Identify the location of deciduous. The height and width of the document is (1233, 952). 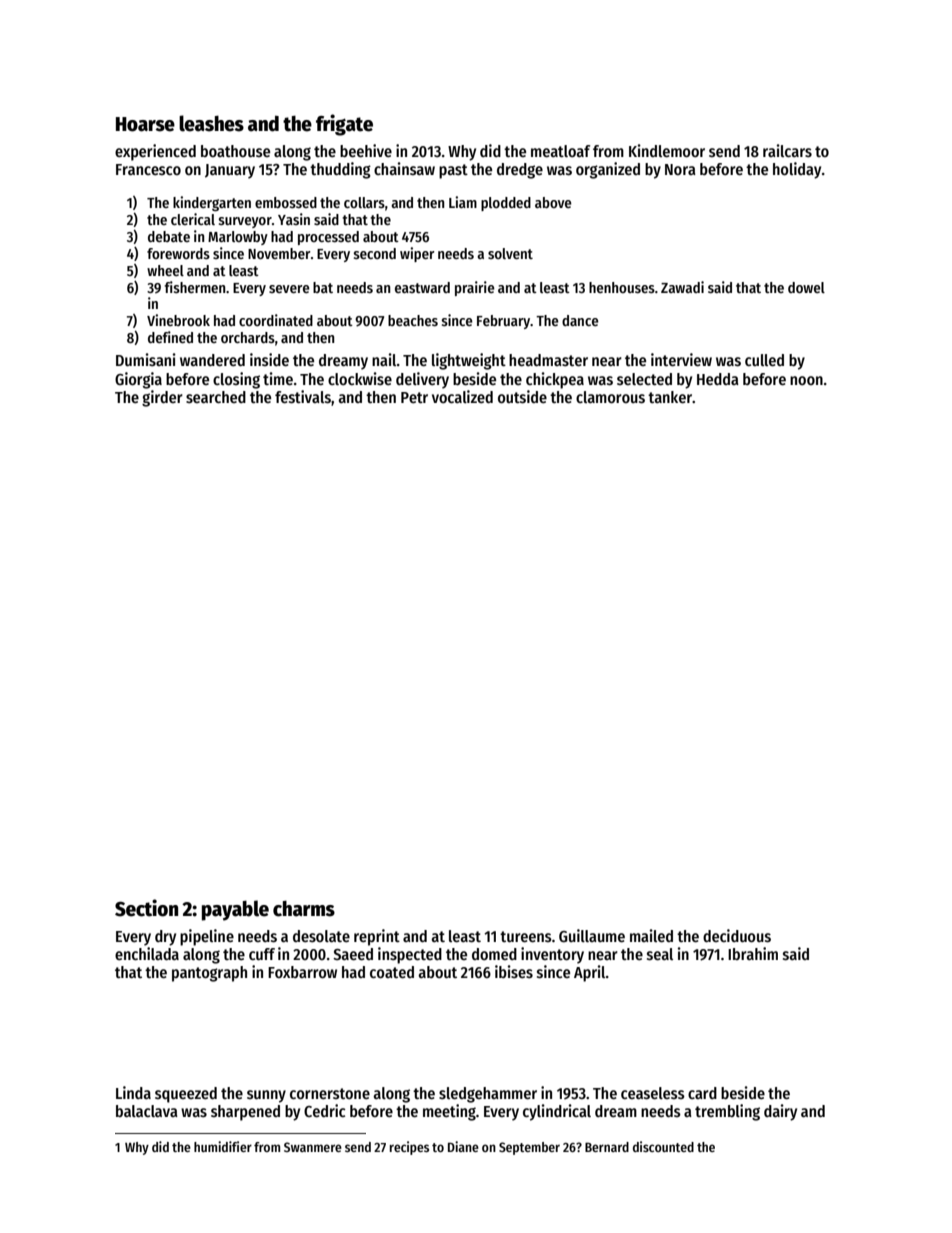
(737, 936).
